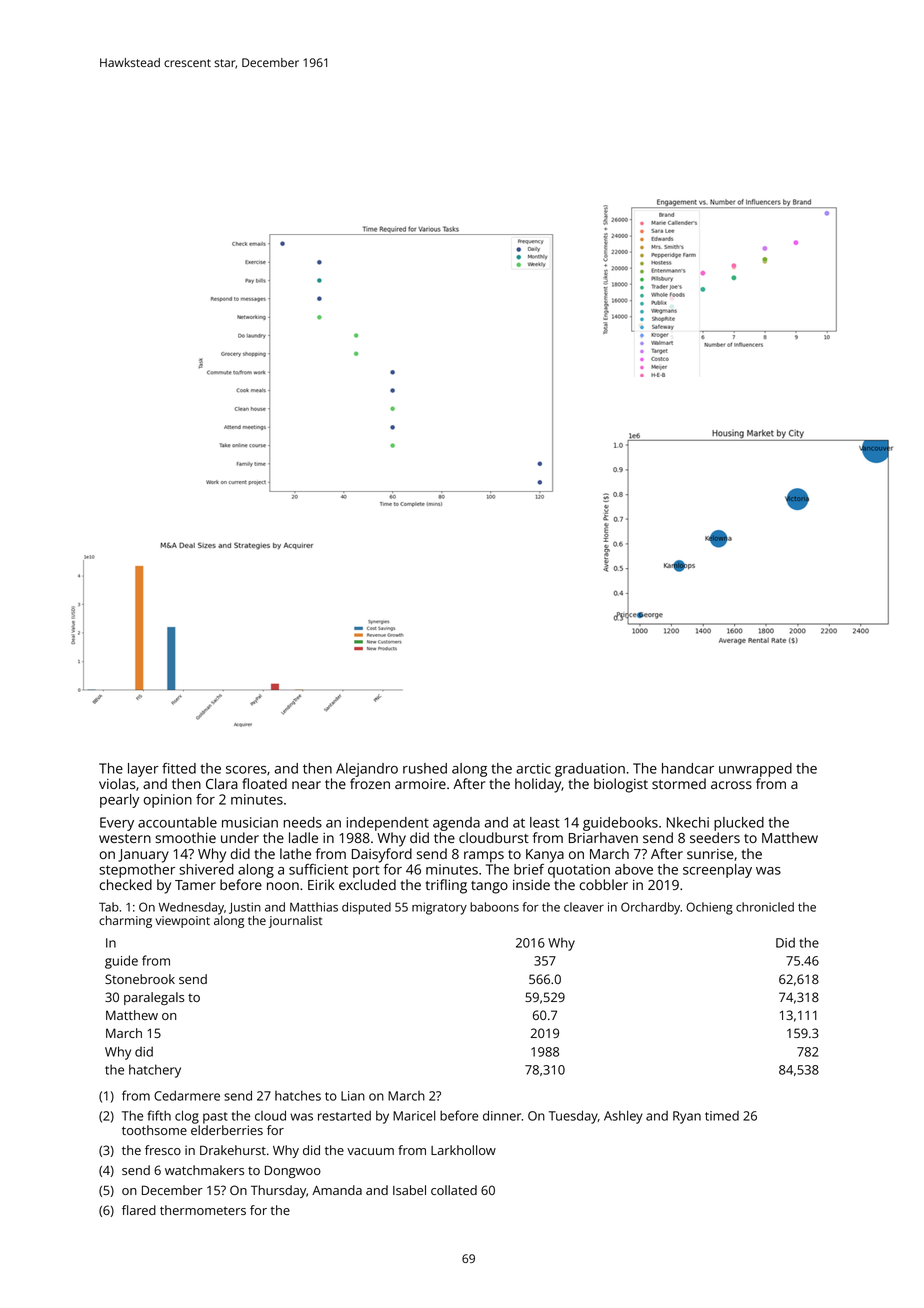  I want to click on paralegals, so click(154, 998).
